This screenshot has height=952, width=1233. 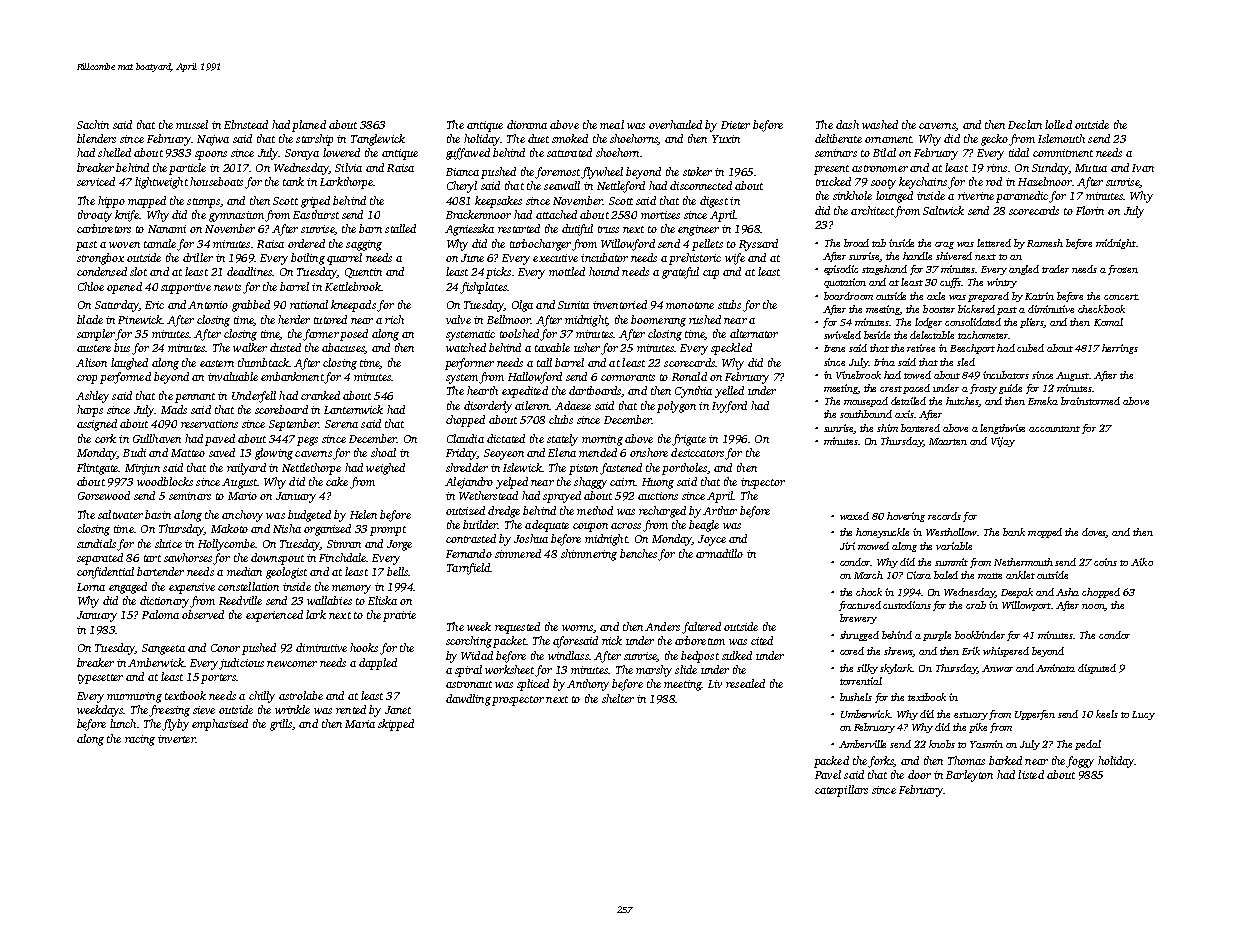 I want to click on Soraya, so click(x=302, y=154).
